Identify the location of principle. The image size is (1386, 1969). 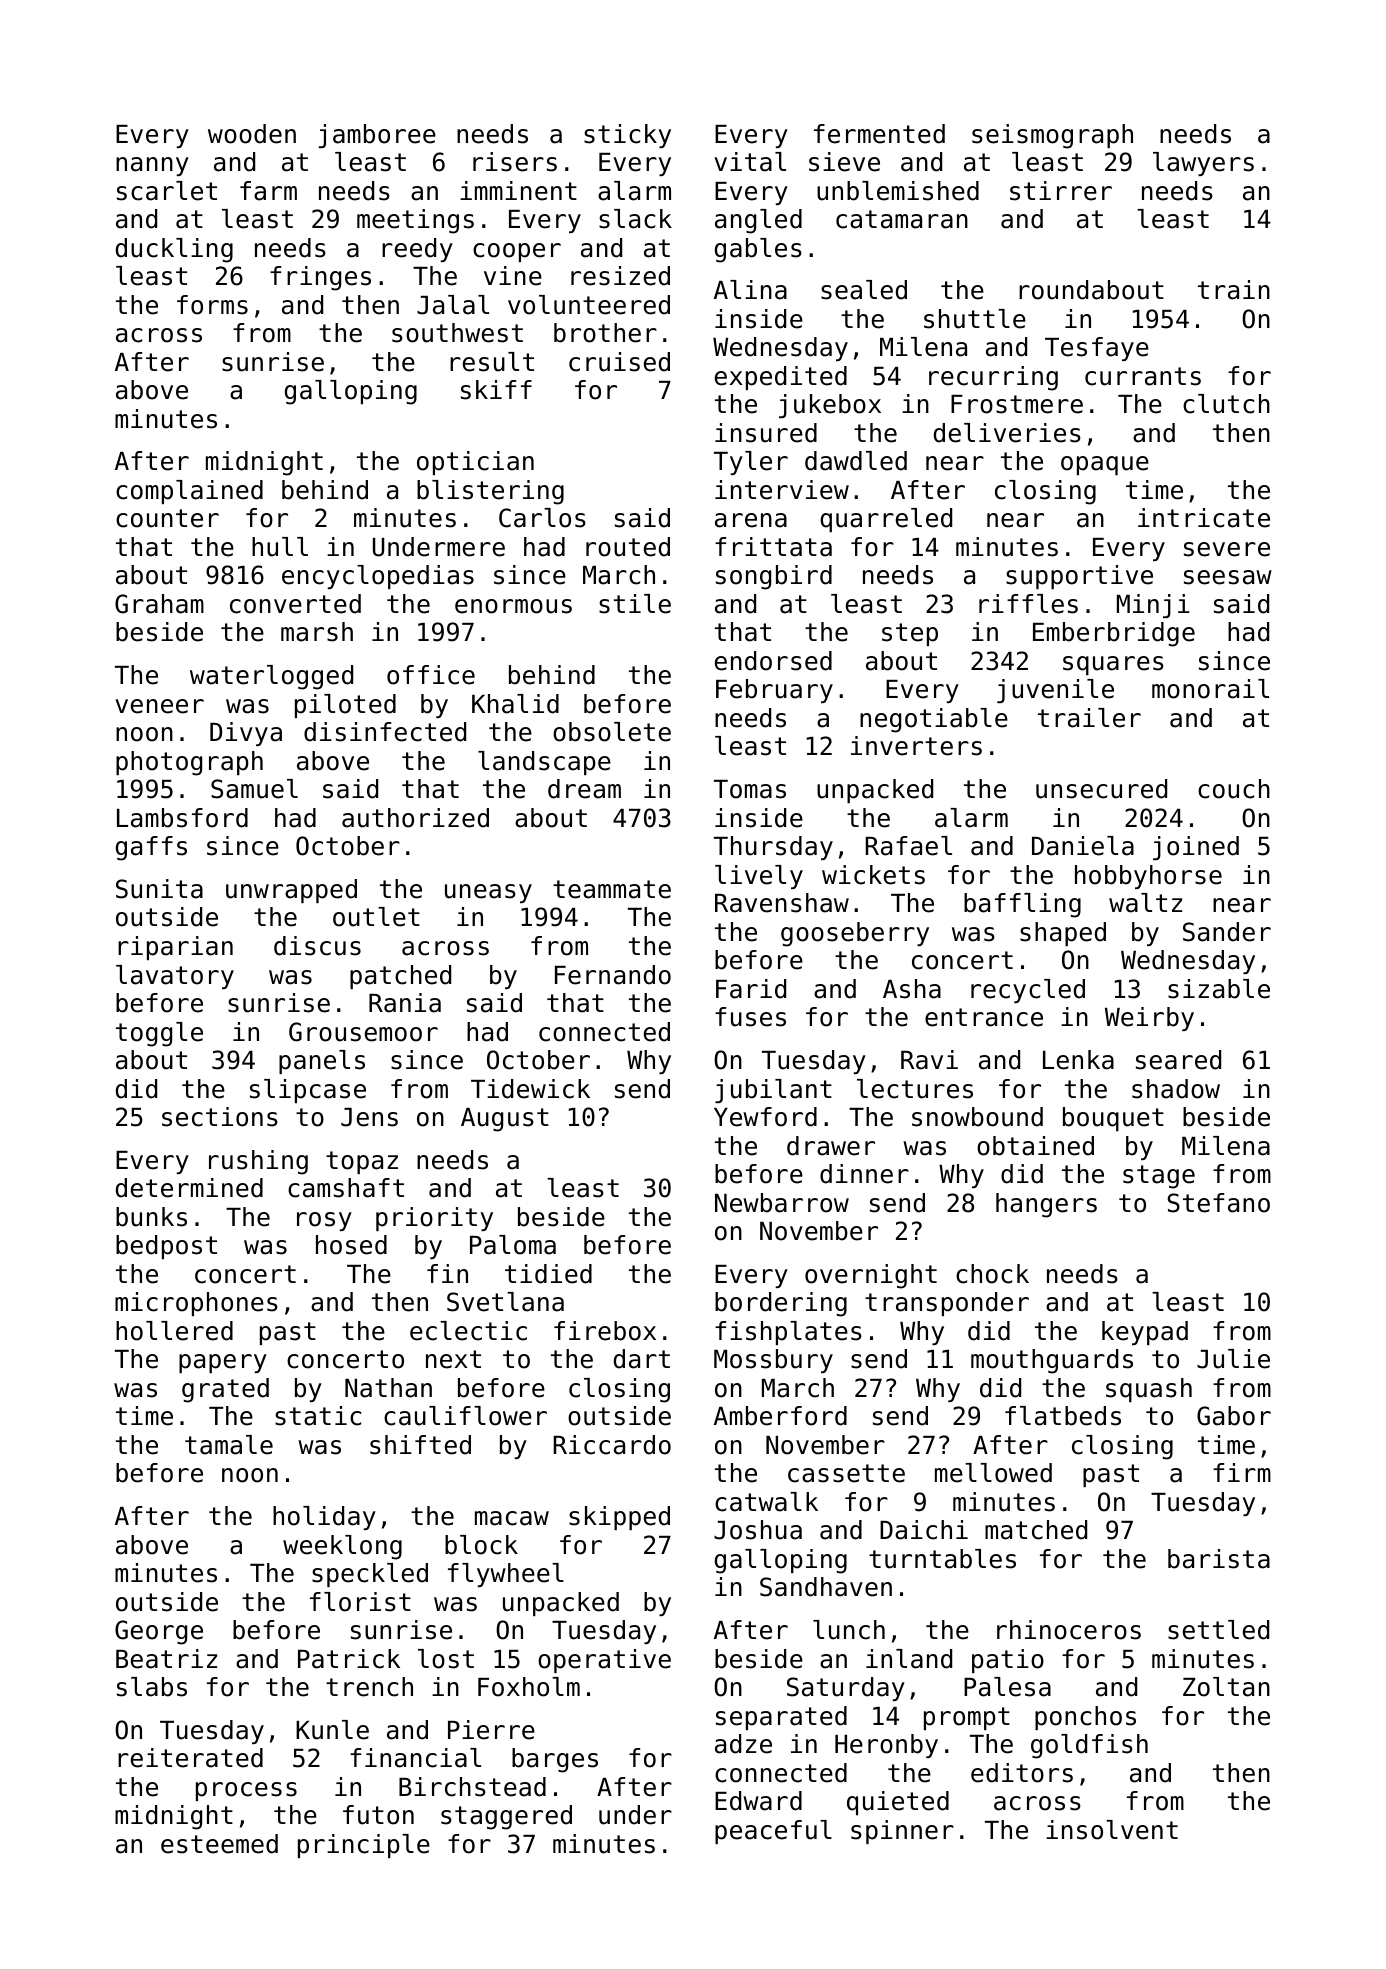
(364, 1846).
